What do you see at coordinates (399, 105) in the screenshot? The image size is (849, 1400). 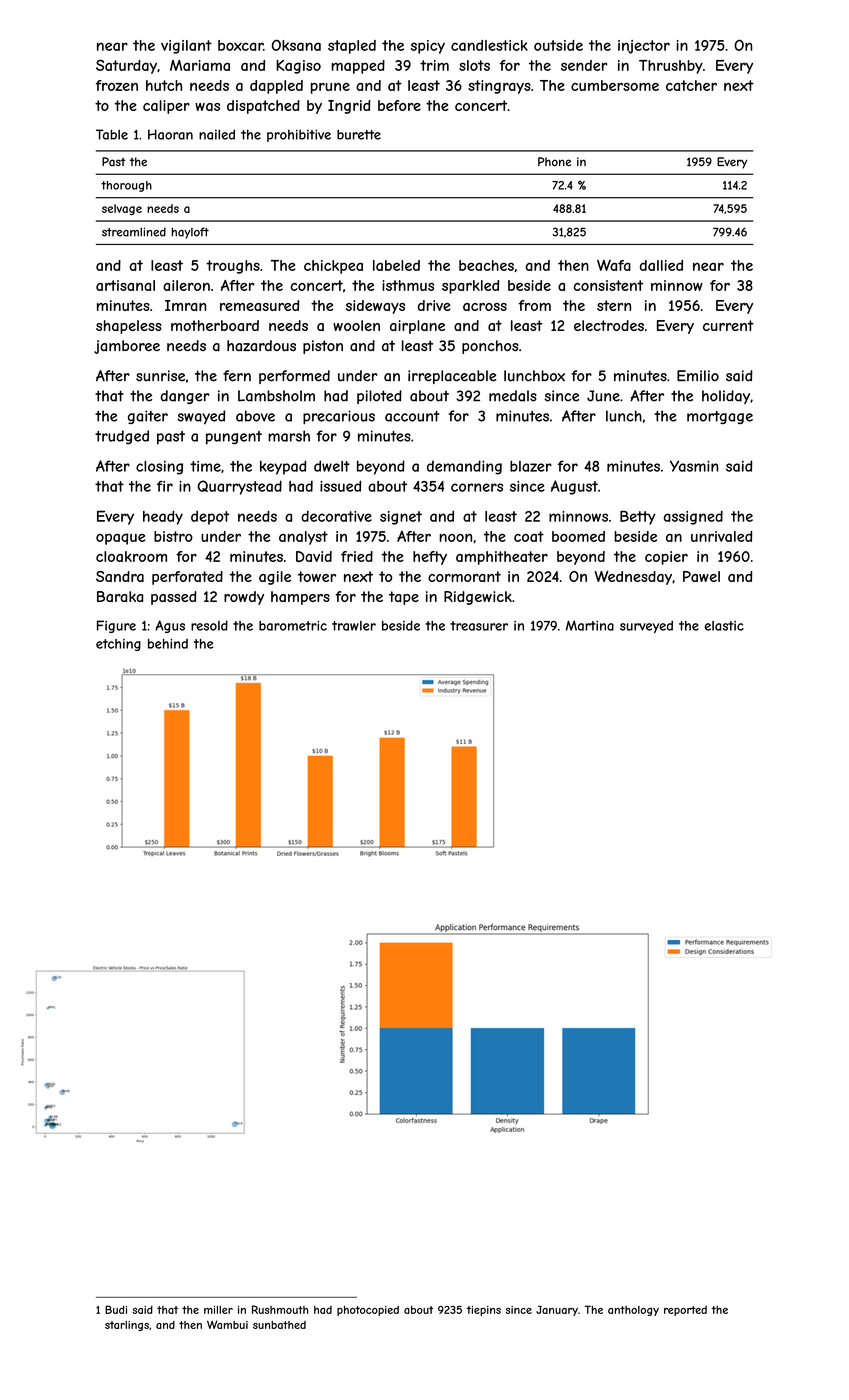 I see `before` at bounding box center [399, 105].
